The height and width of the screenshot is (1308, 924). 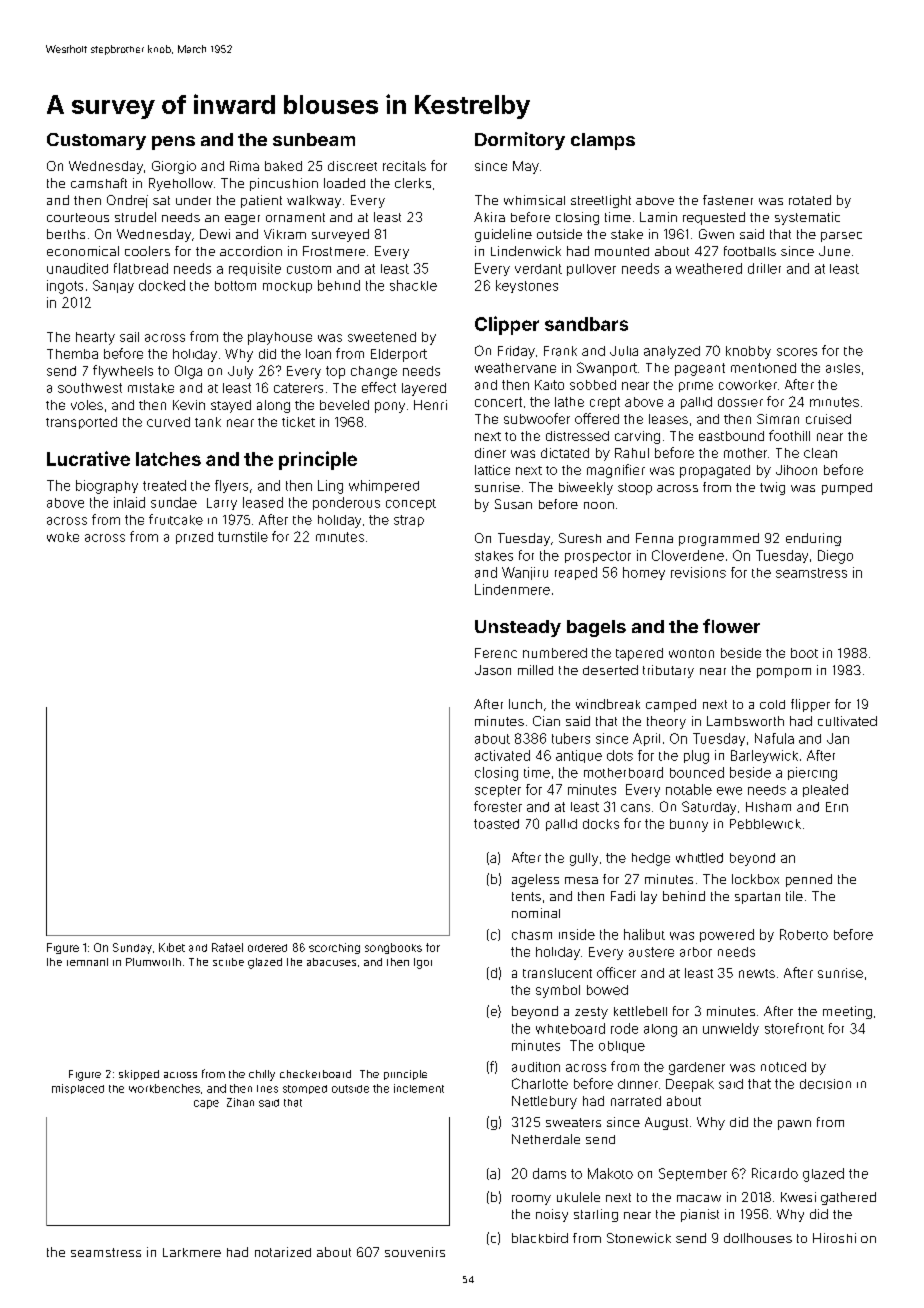 What do you see at coordinates (174, 167) in the screenshot?
I see `Giorgio` at bounding box center [174, 167].
